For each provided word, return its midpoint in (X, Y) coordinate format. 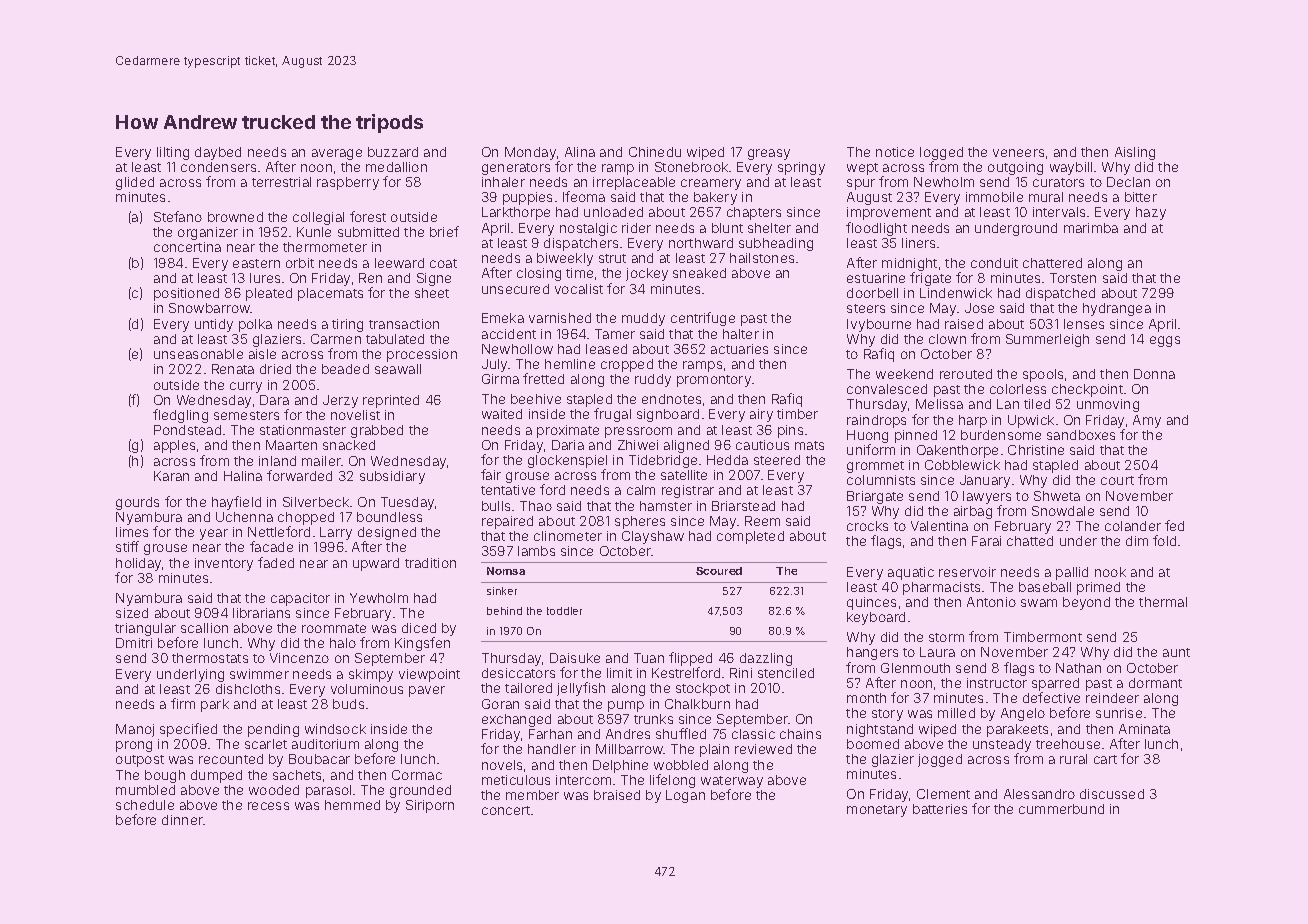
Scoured (719, 571)
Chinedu (655, 152)
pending (273, 730)
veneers (1018, 153)
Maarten (291, 445)
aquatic (911, 573)
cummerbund (1061, 809)
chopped (306, 518)
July (495, 365)
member (532, 795)
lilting (173, 153)
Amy (1147, 421)
